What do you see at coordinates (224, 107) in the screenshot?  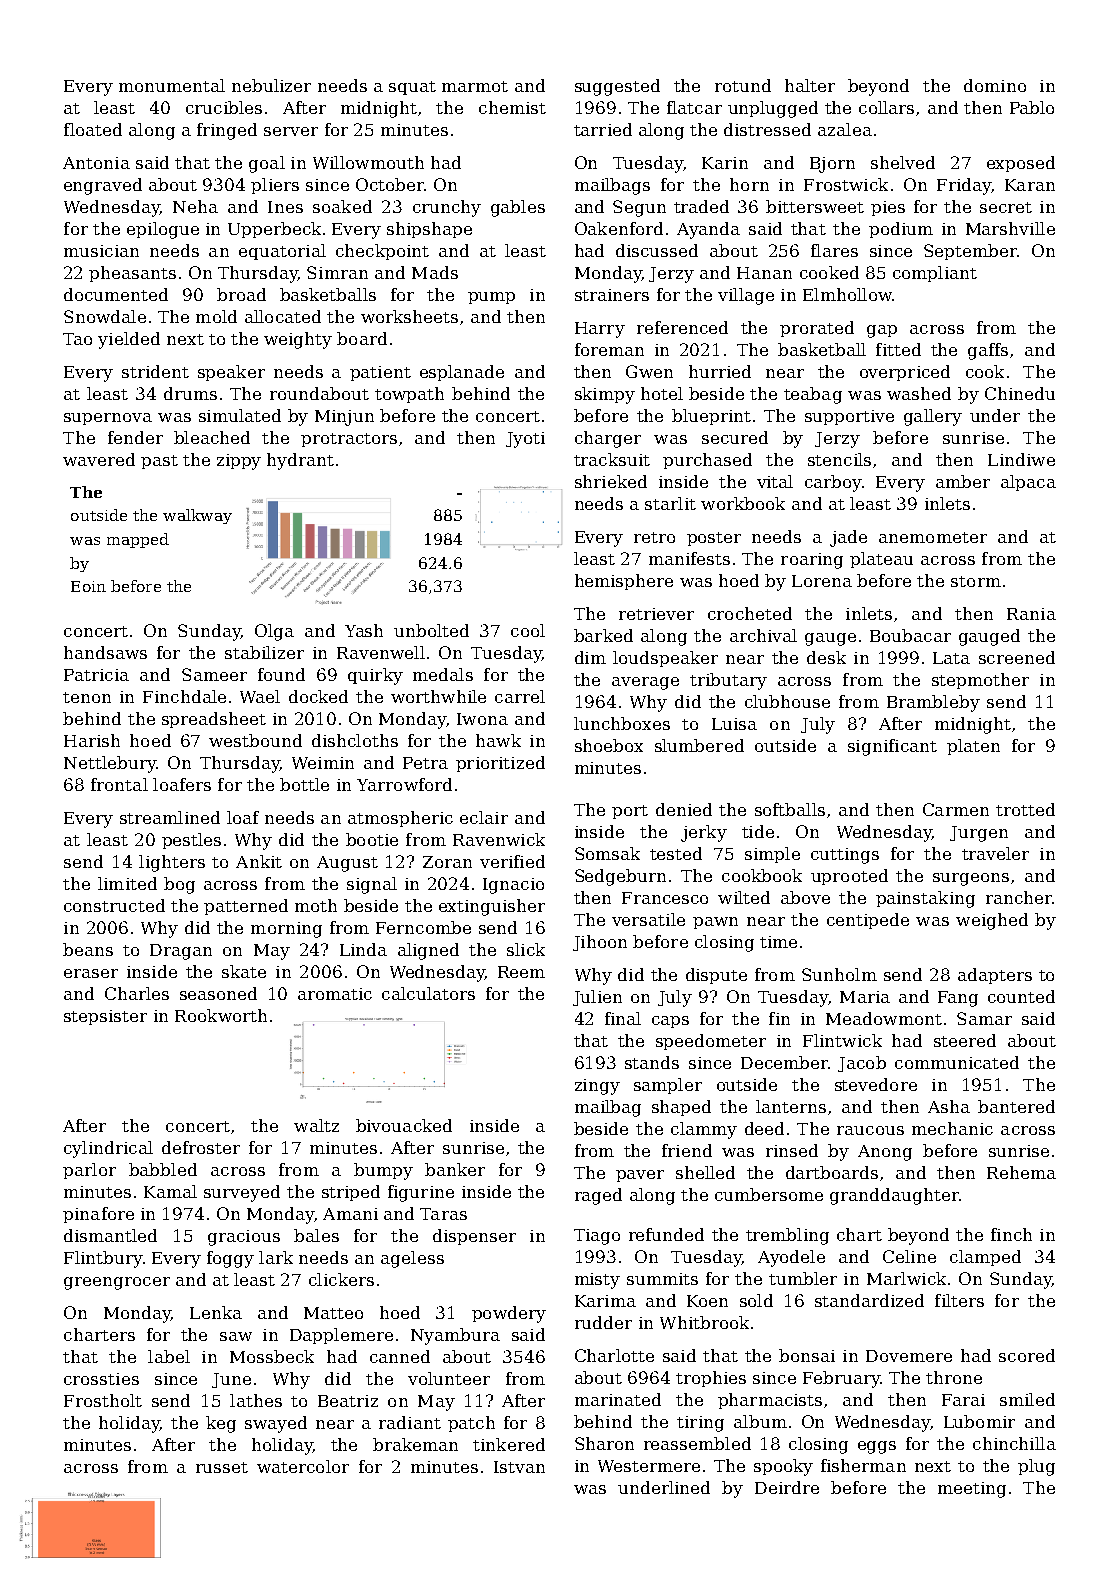 I see `crucibles` at bounding box center [224, 107].
